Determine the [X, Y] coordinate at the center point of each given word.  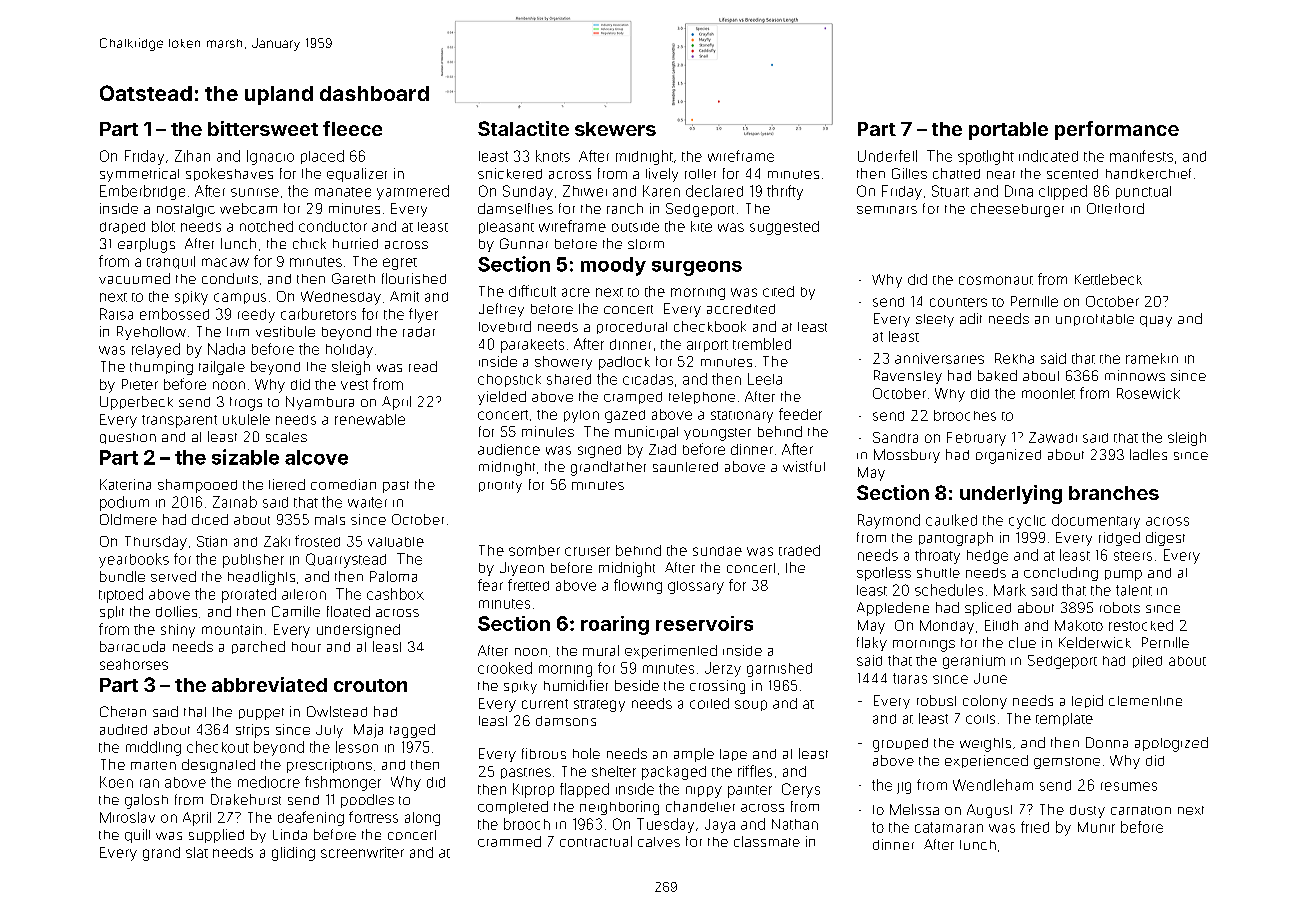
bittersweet [263, 128]
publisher [253, 561]
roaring [615, 625]
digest [1165, 539]
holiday [349, 351]
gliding [293, 854]
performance [1117, 130]
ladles [1148, 454]
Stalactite [523, 128]
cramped [633, 398]
